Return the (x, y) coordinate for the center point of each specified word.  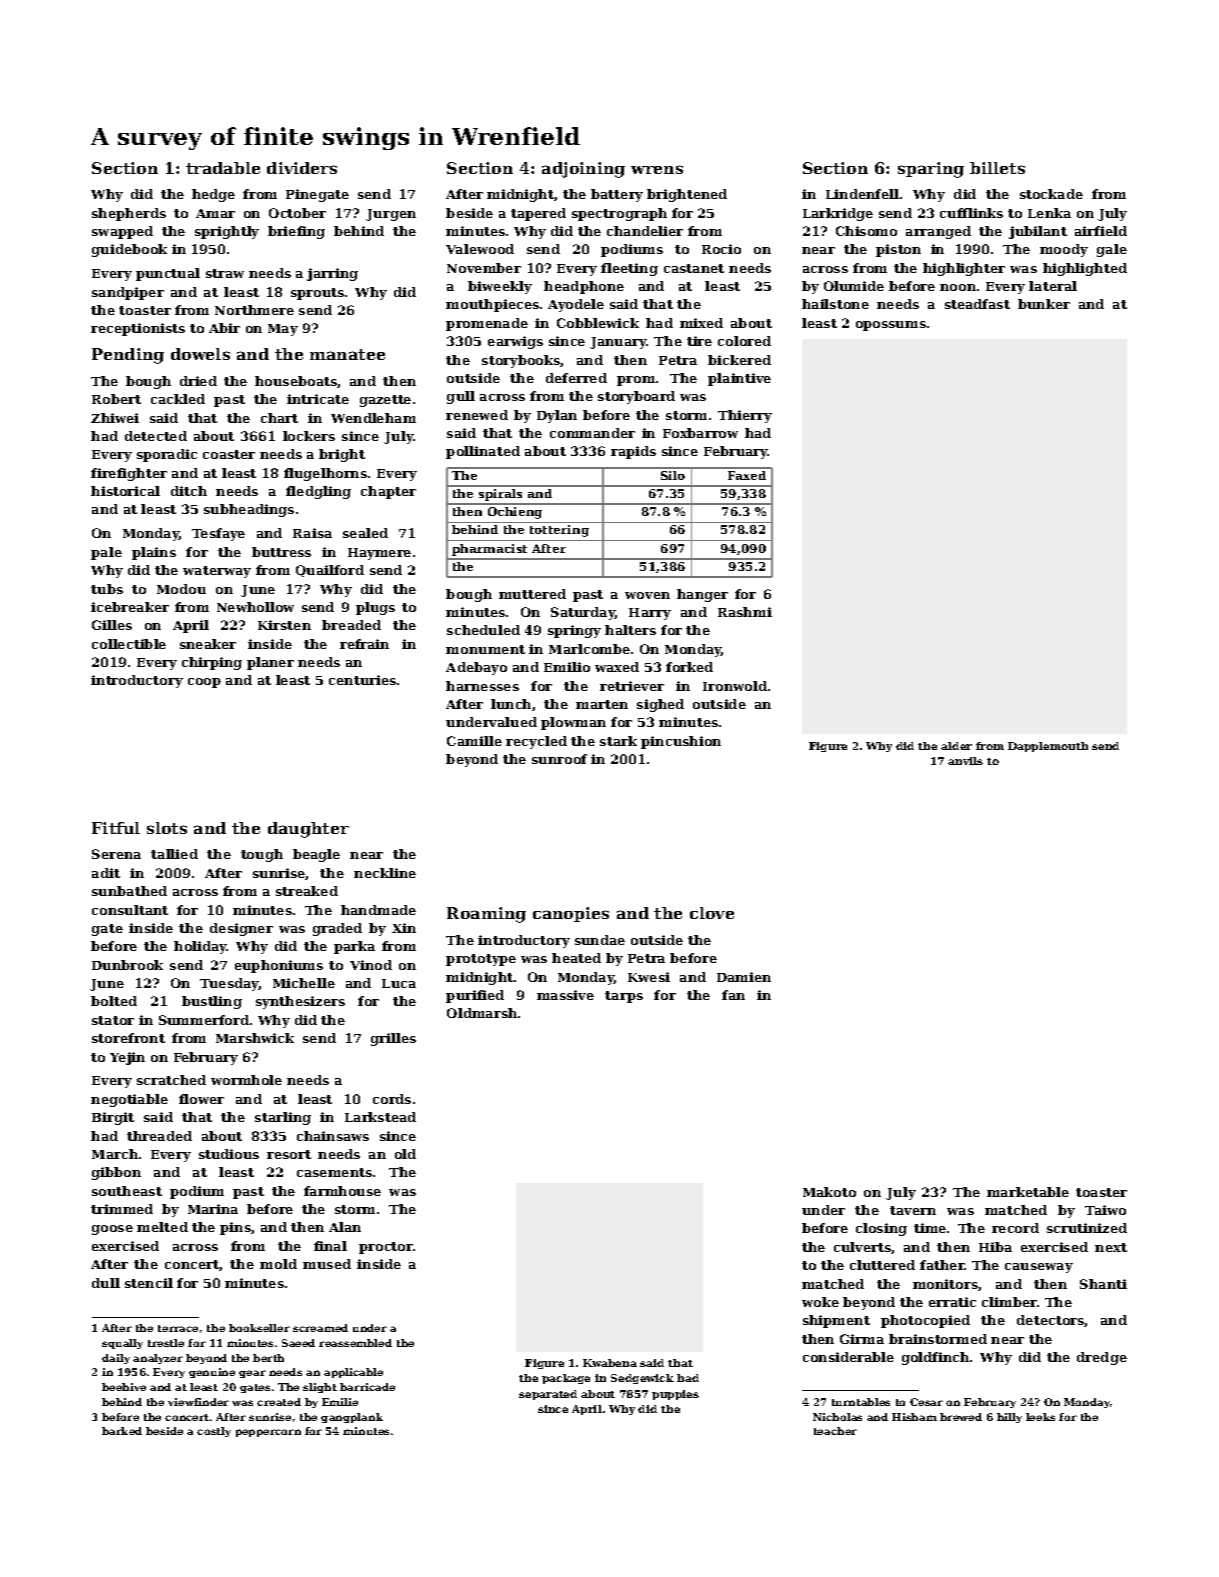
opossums (891, 326)
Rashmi (745, 612)
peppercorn (268, 1433)
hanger (702, 595)
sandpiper (128, 293)
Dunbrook (127, 965)
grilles (393, 1039)
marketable (1028, 1192)
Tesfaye (218, 534)
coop (204, 683)
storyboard (636, 397)
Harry (650, 614)
